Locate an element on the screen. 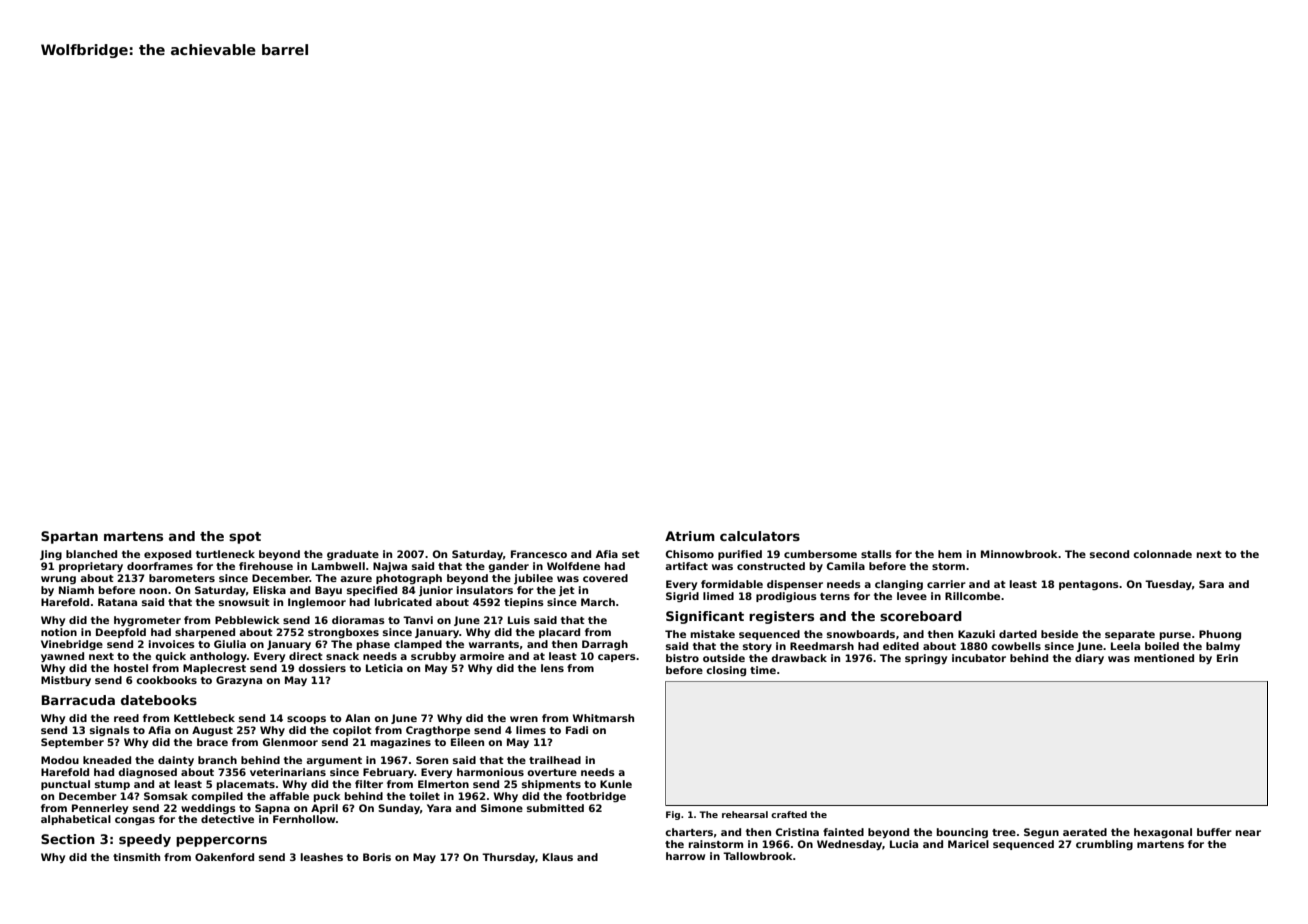  Rillcombe is located at coordinates (972, 596).
